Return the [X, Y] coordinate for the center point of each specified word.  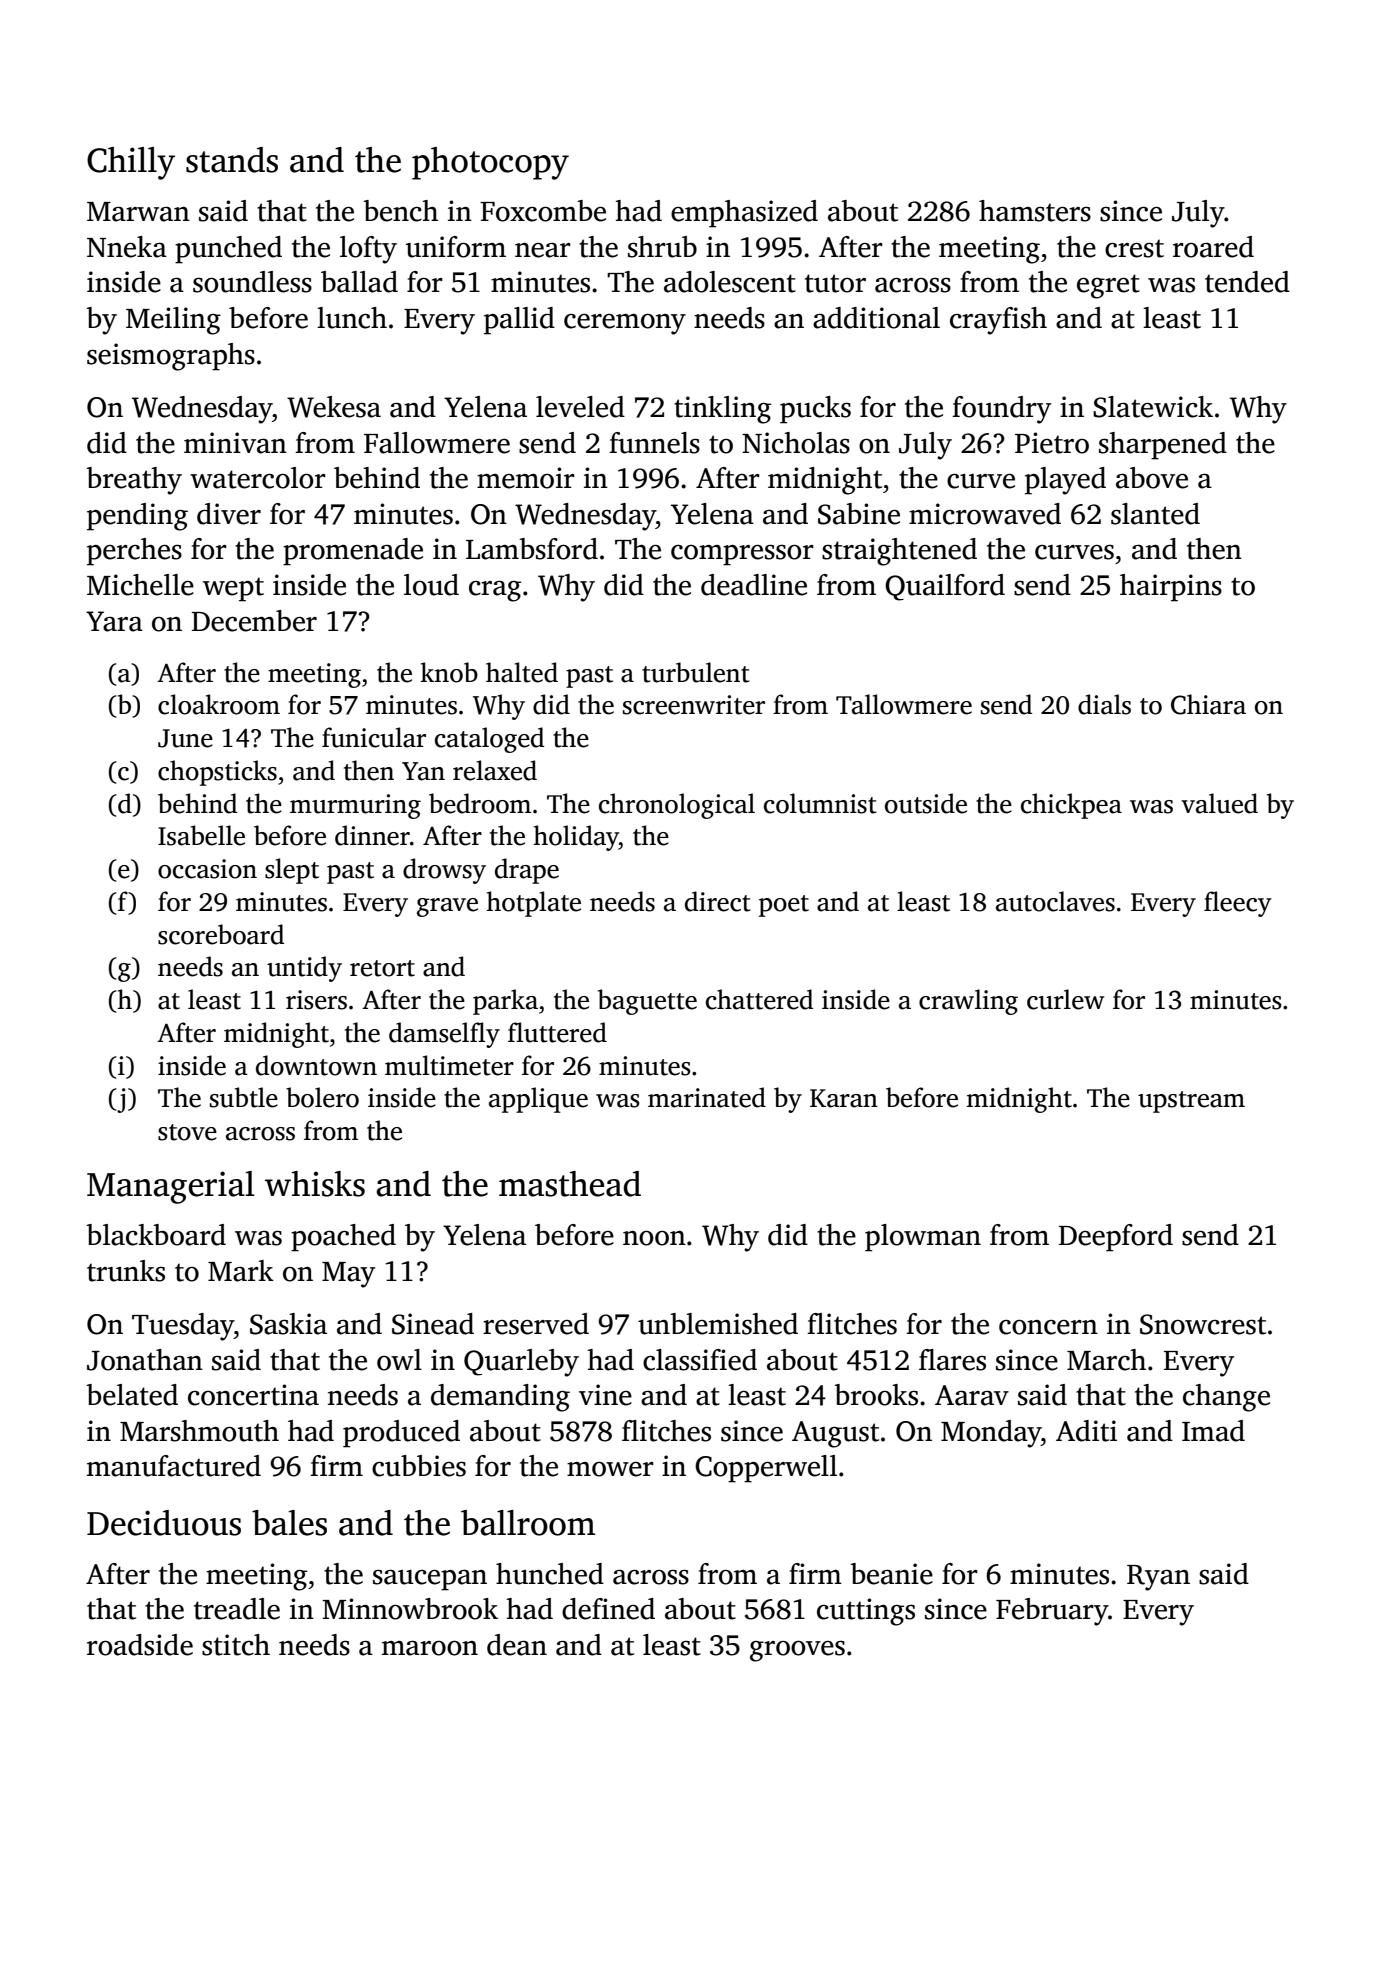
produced [401, 1434]
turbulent [696, 672]
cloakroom [219, 704]
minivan [235, 443]
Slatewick [1153, 407]
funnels [654, 443]
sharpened [1163, 446]
